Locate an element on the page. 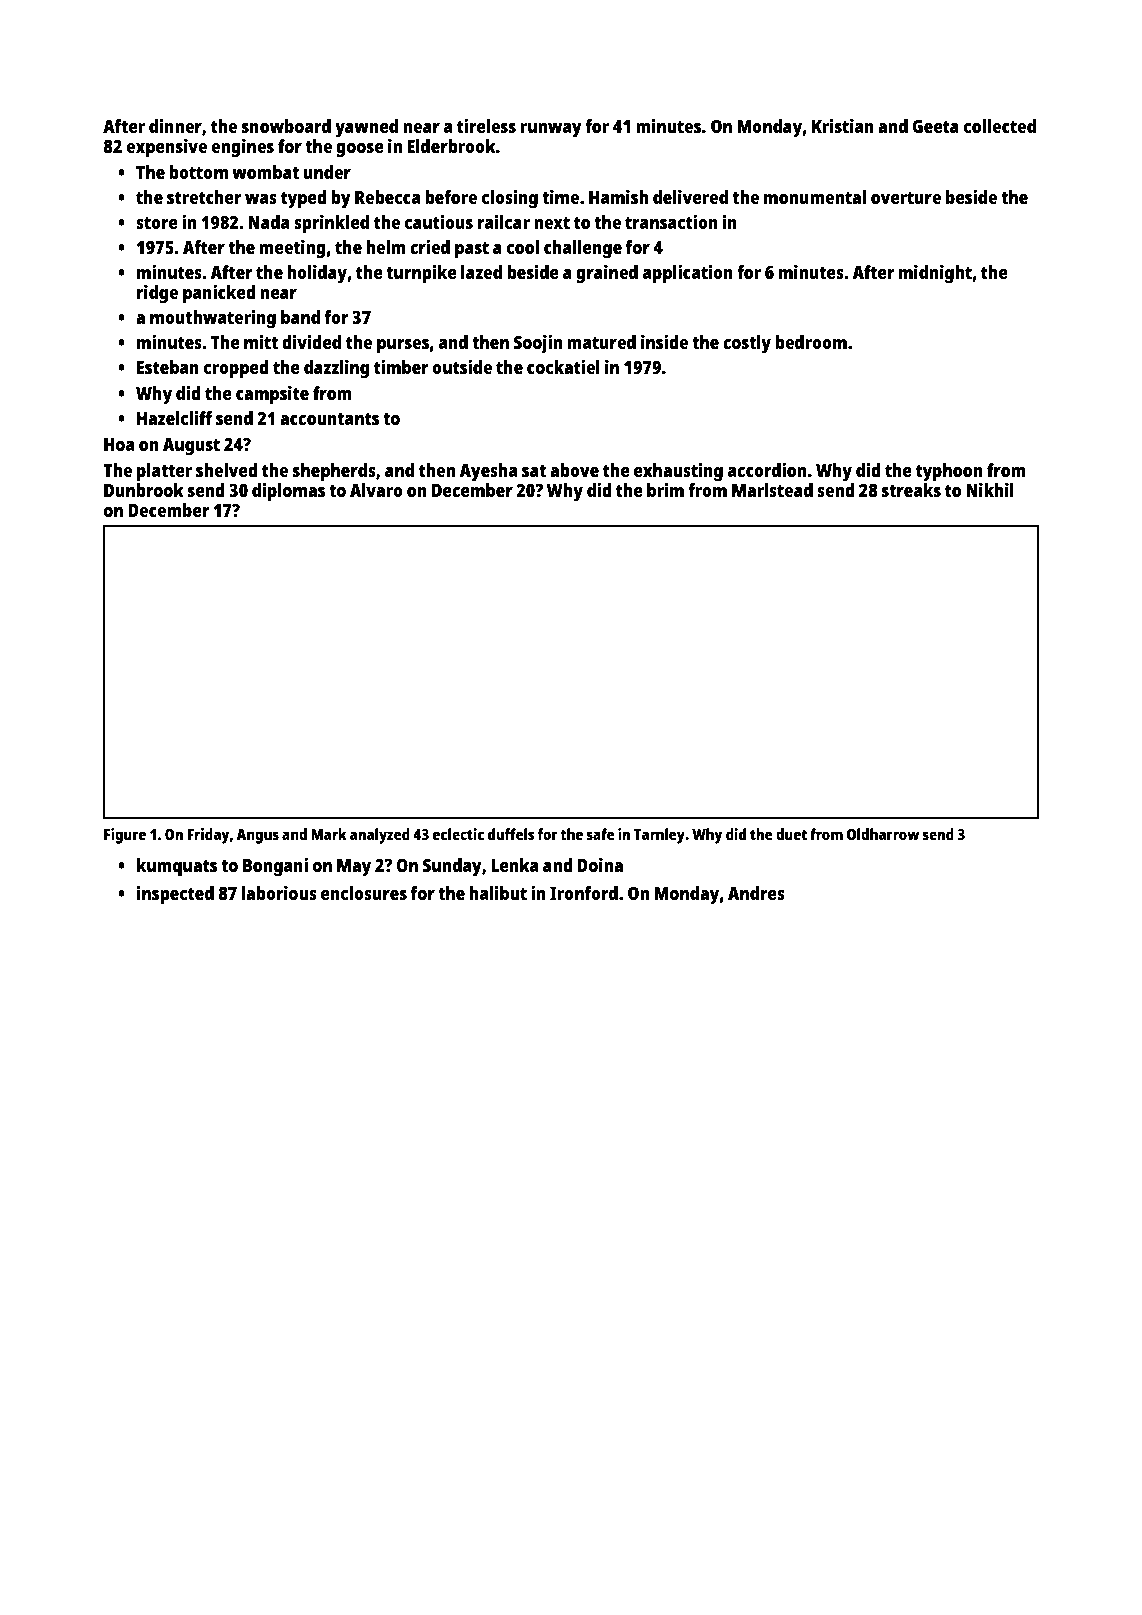 The width and height of the document is (1142, 1615). sprinkled is located at coordinates (331, 224).
